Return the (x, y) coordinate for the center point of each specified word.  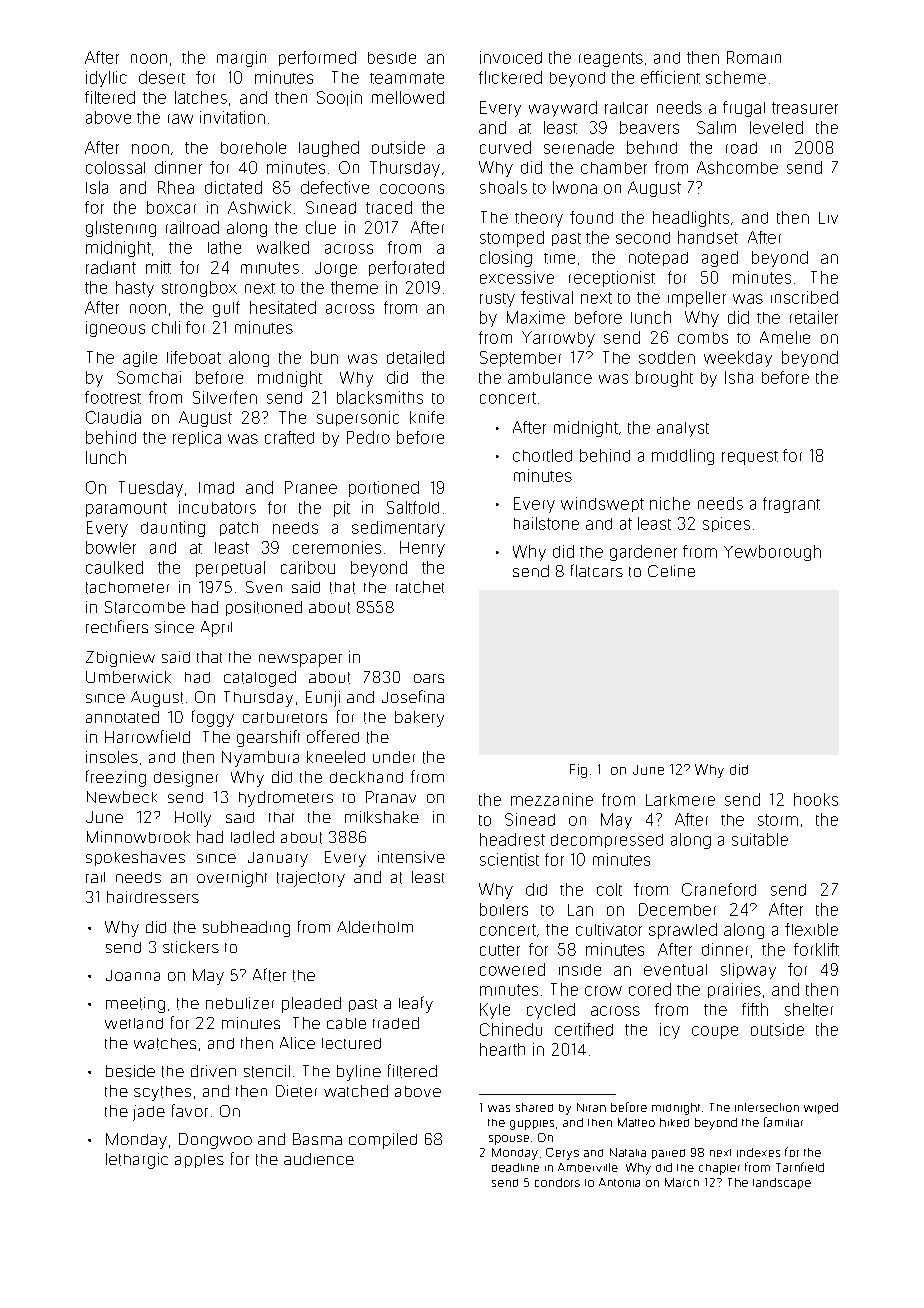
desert (162, 77)
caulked (114, 567)
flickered (510, 77)
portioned (384, 489)
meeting (135, 1005)
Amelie (785, 337)
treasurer (805, 108)
